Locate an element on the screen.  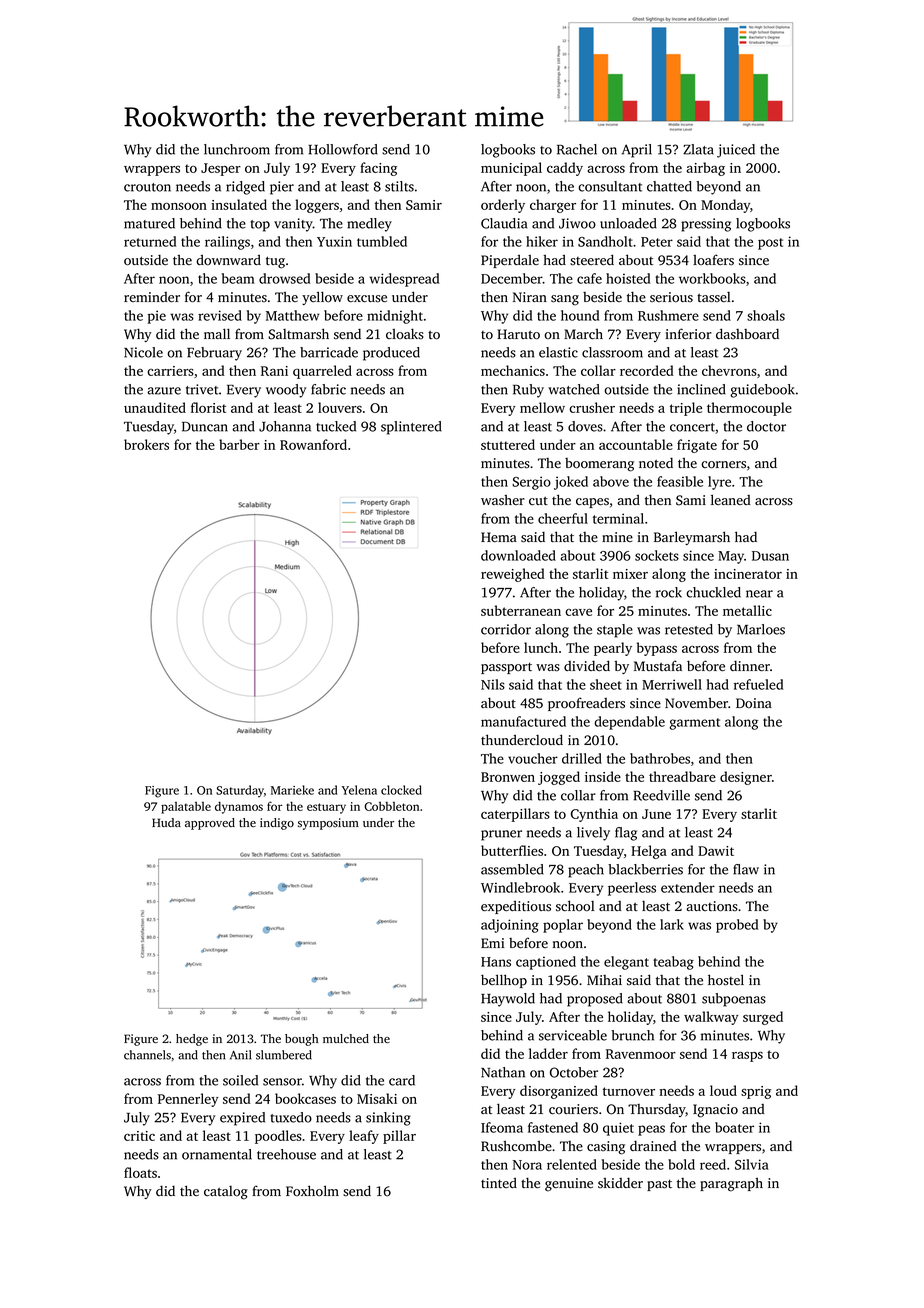
Silvia is located at coordinates (752, 1164).
